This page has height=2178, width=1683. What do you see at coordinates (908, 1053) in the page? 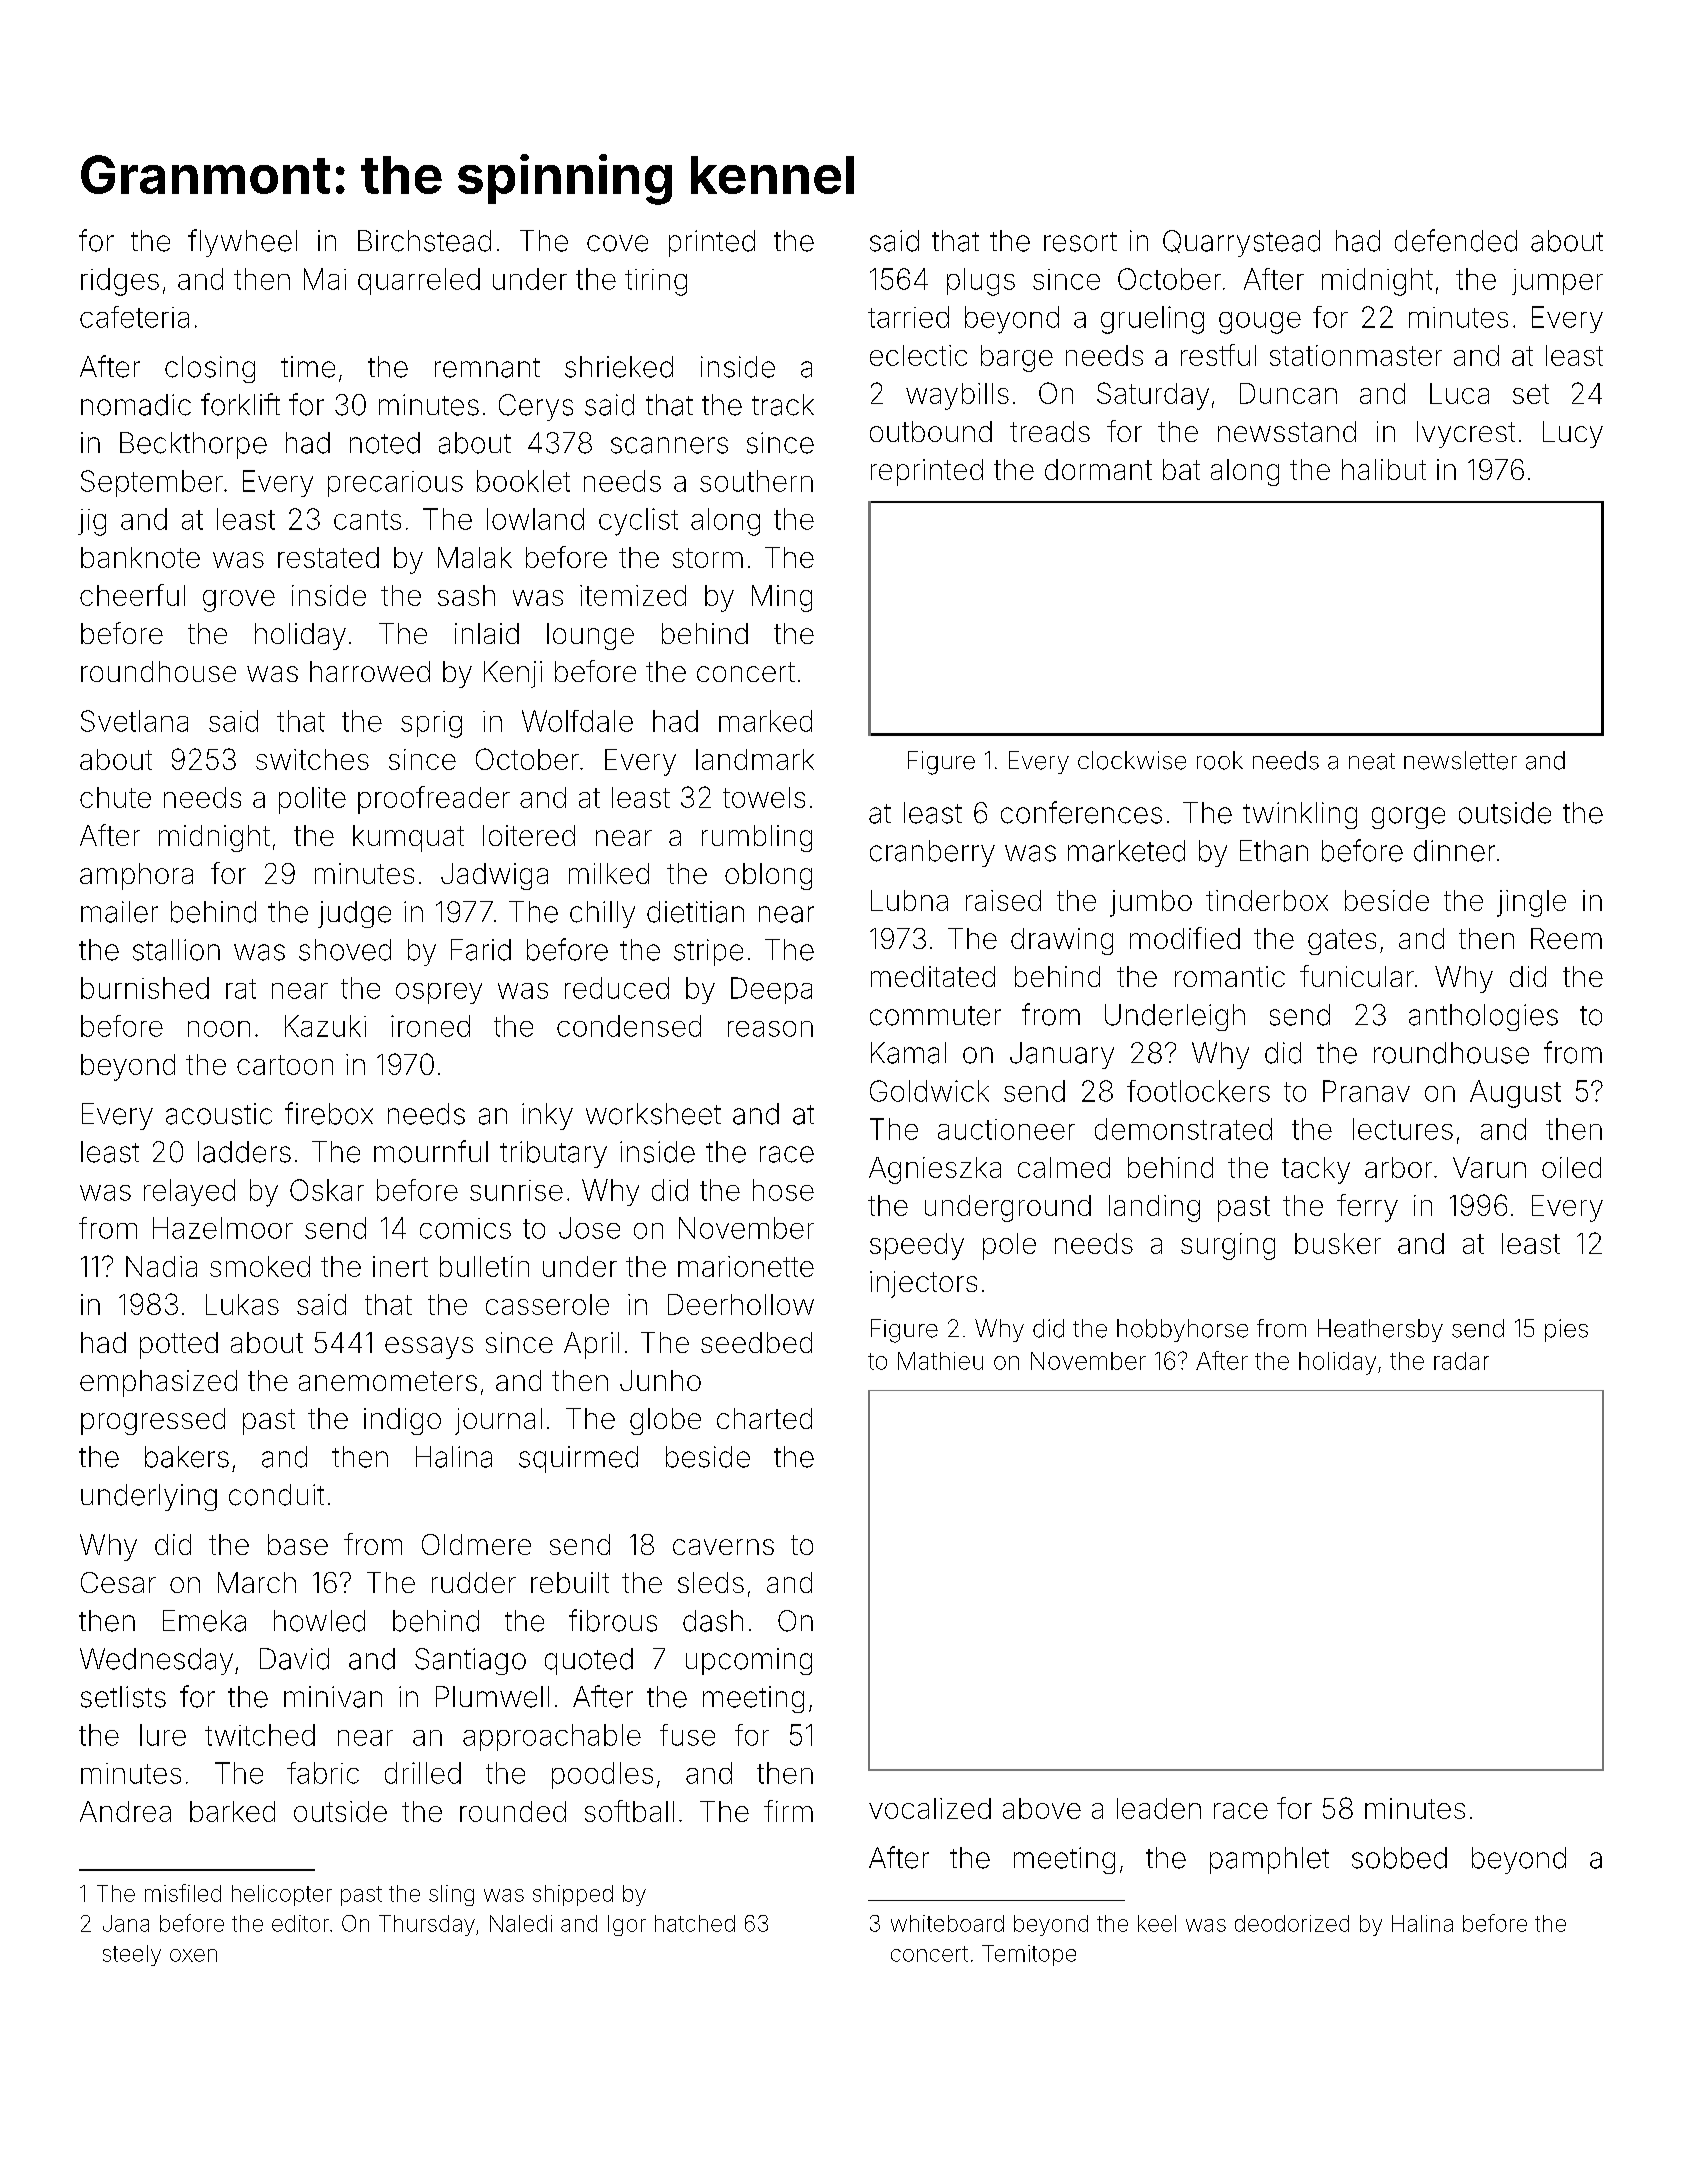
I see `Kamal` at bounding box center [908, 1053].
